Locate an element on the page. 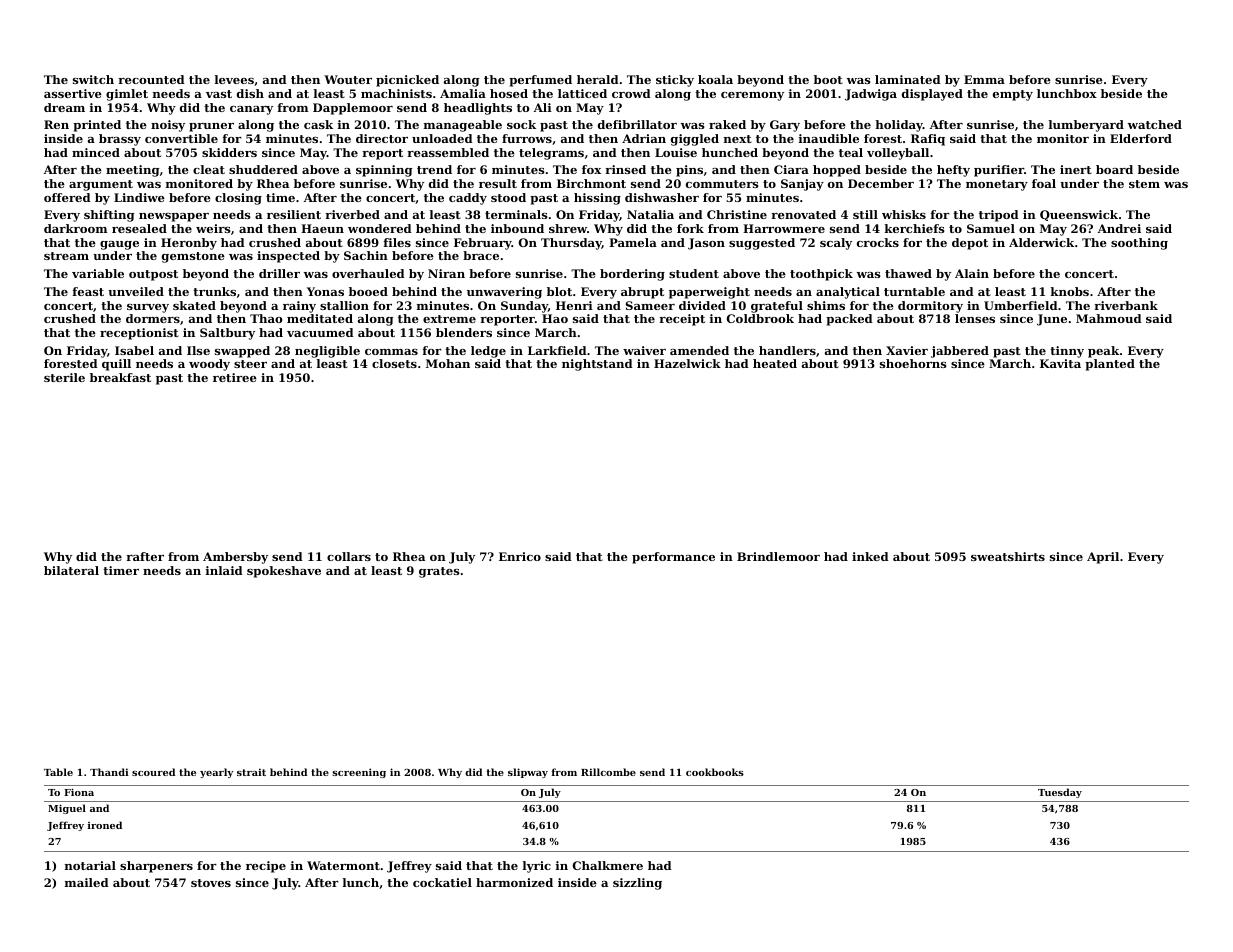 This image has height=952, width=1233. Andrei is located at coordinates (1119, 228).
